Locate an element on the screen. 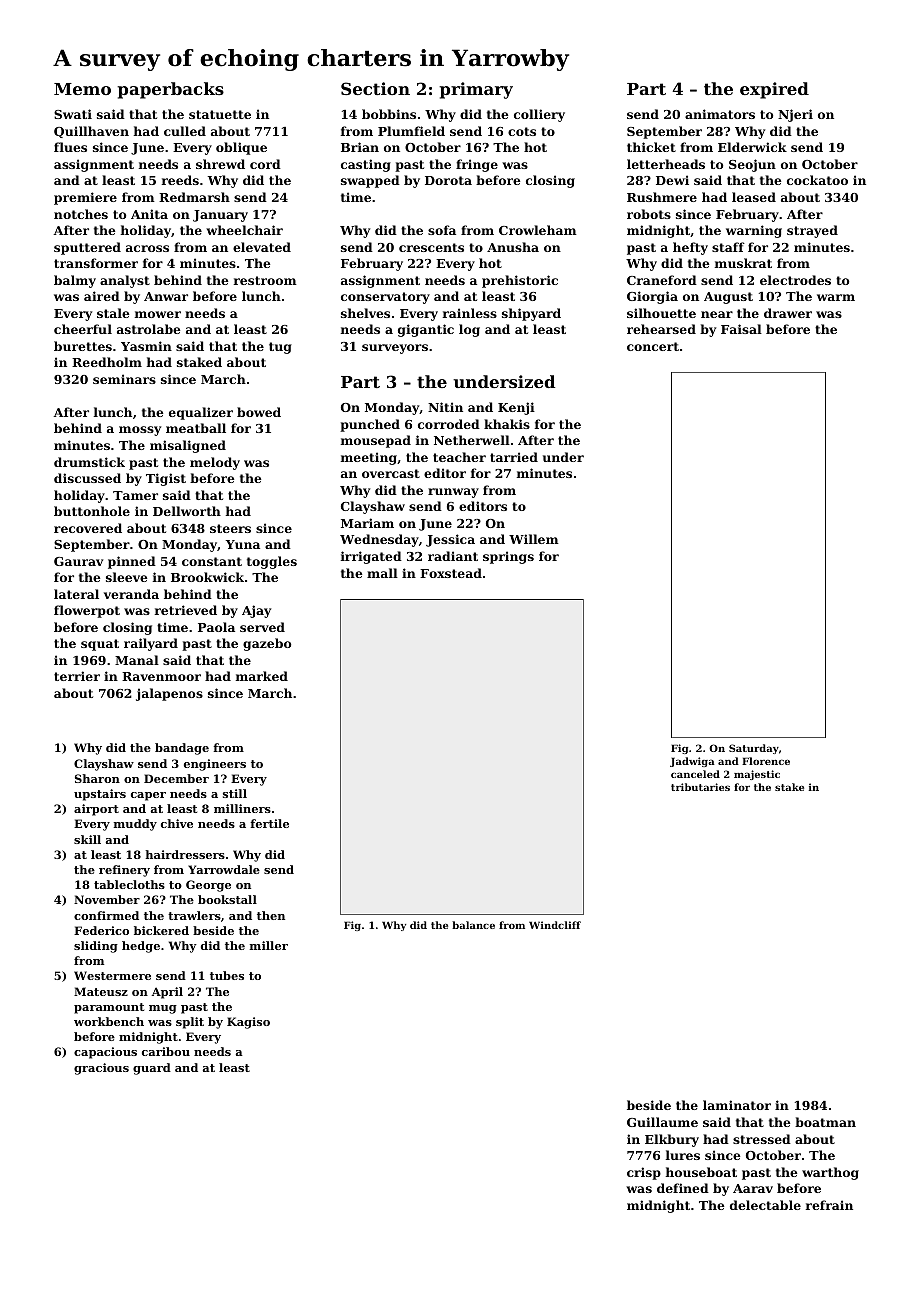  warm is located at coordinates (836, 297).
